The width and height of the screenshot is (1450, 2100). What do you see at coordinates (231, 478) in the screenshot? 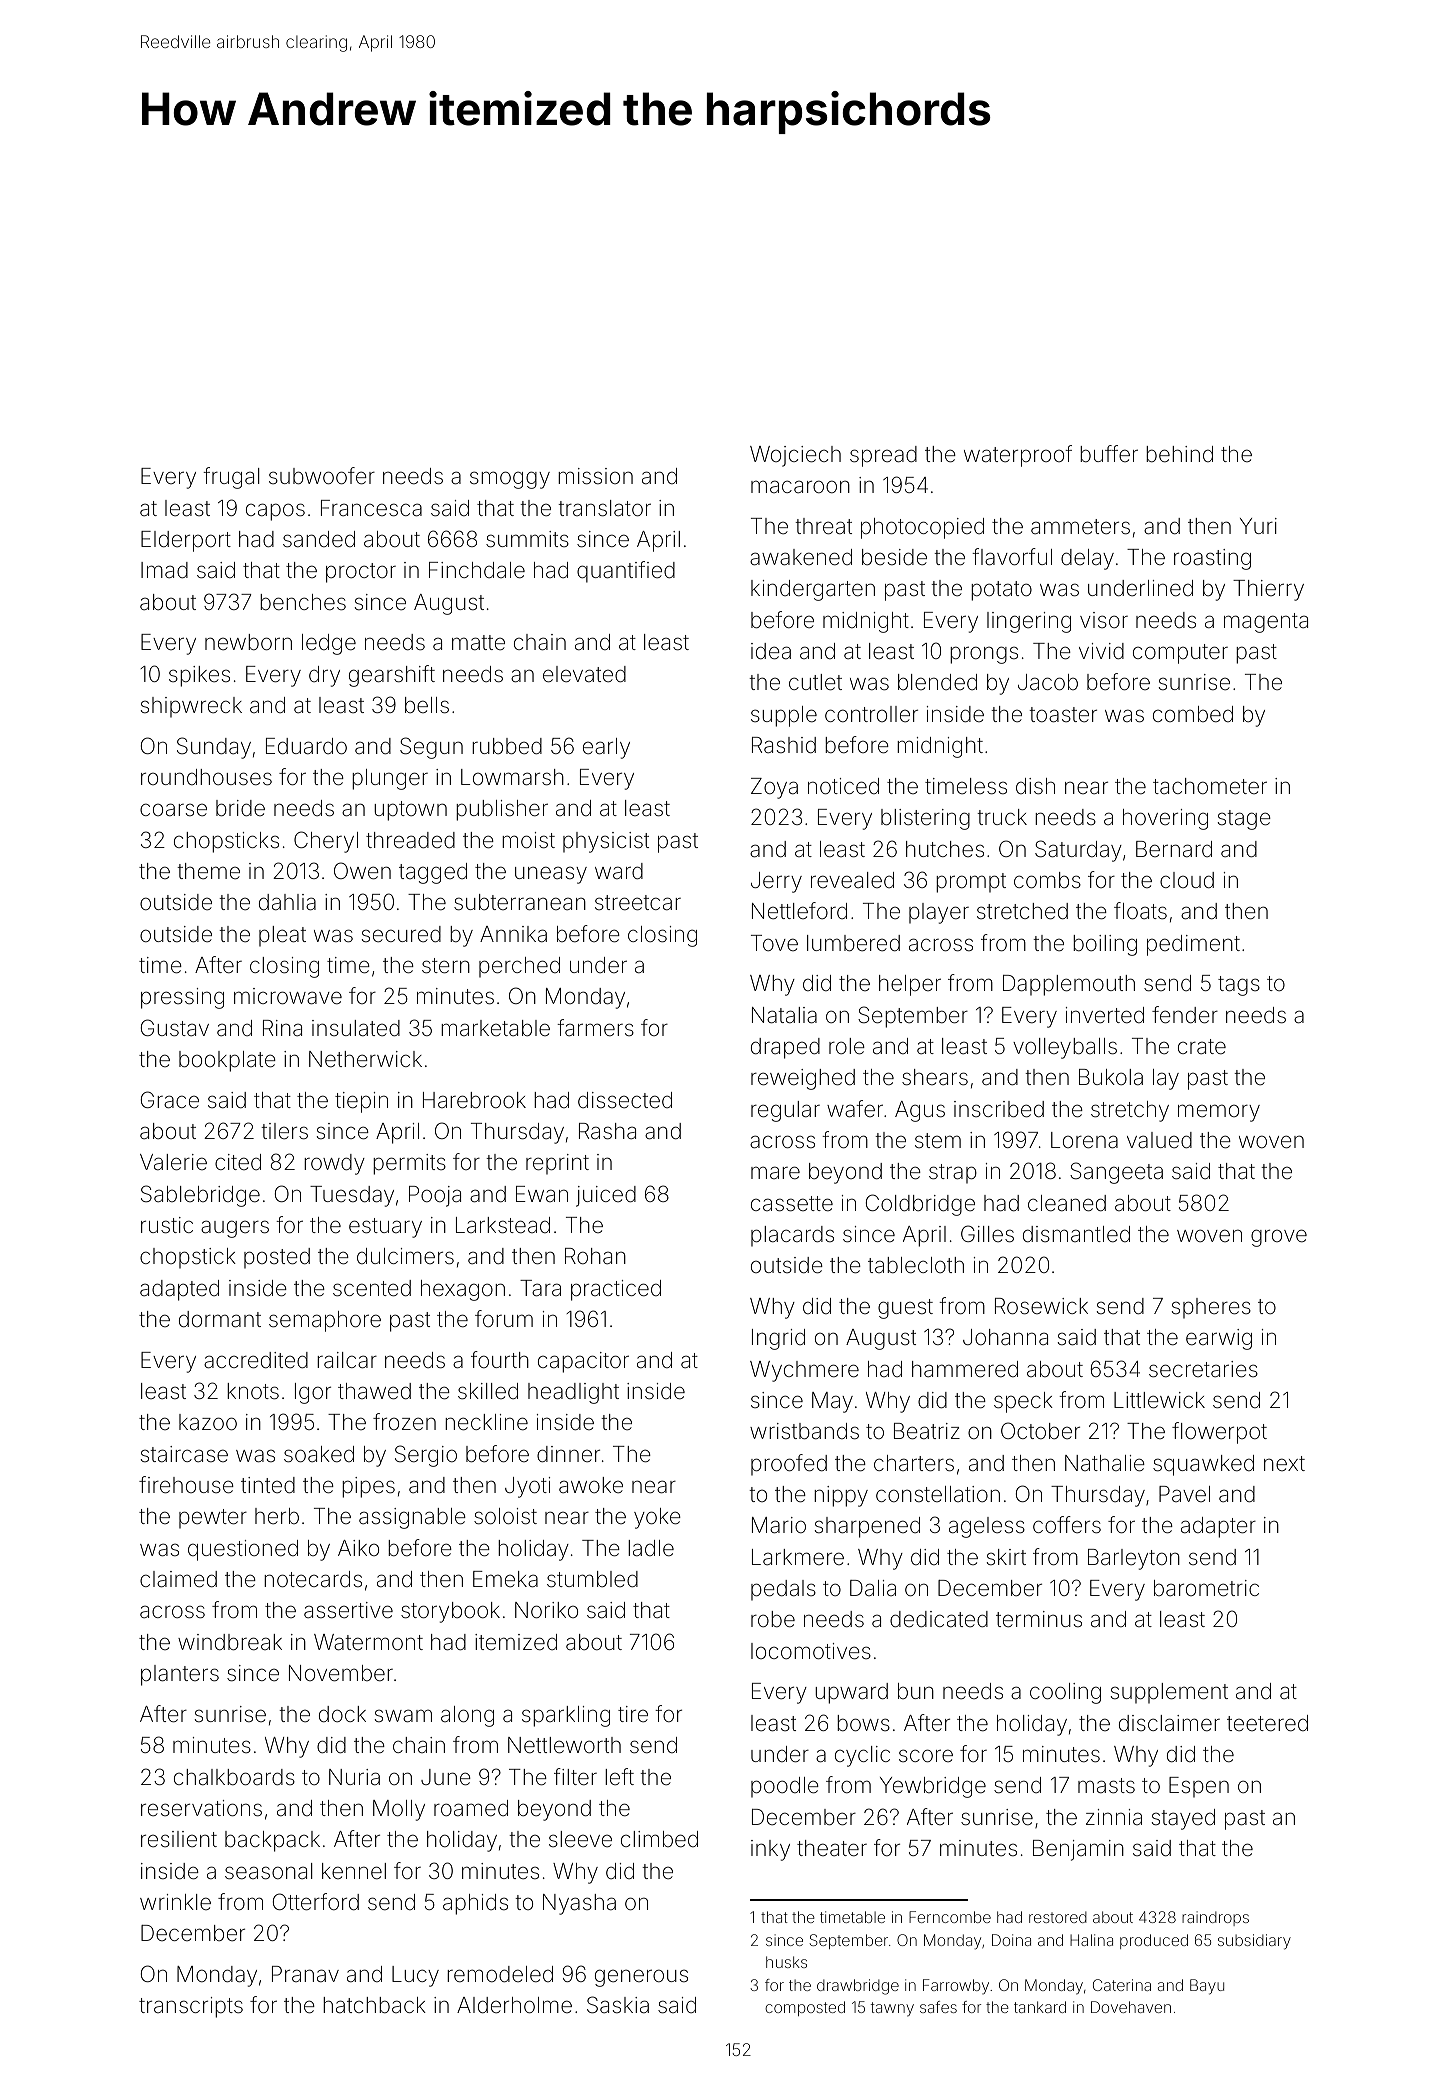
I see `frugal` at bounding box center [231, 478].
